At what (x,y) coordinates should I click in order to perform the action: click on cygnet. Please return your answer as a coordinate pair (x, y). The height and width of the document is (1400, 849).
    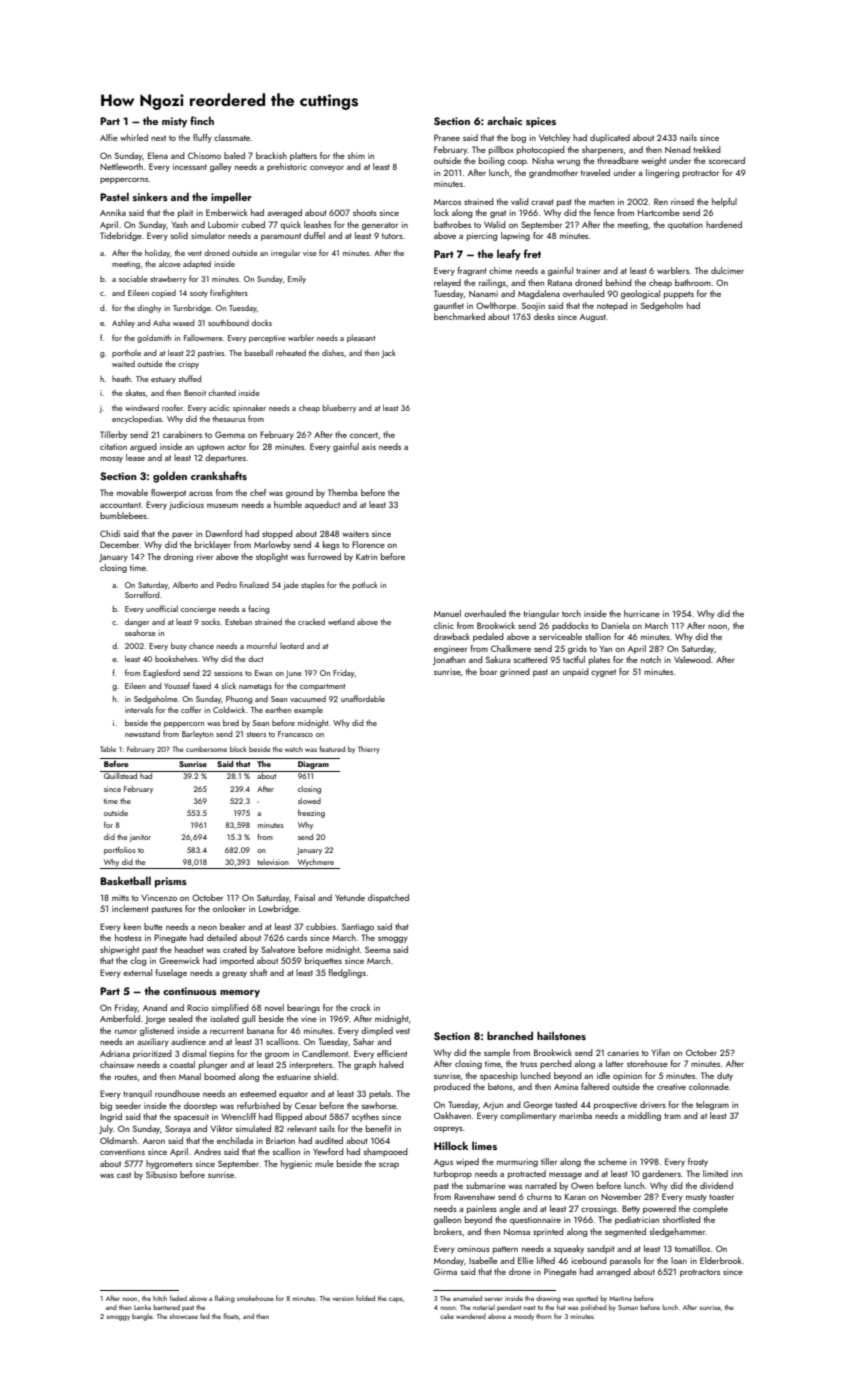
    Looking at the image, I should click on (603, 673).
